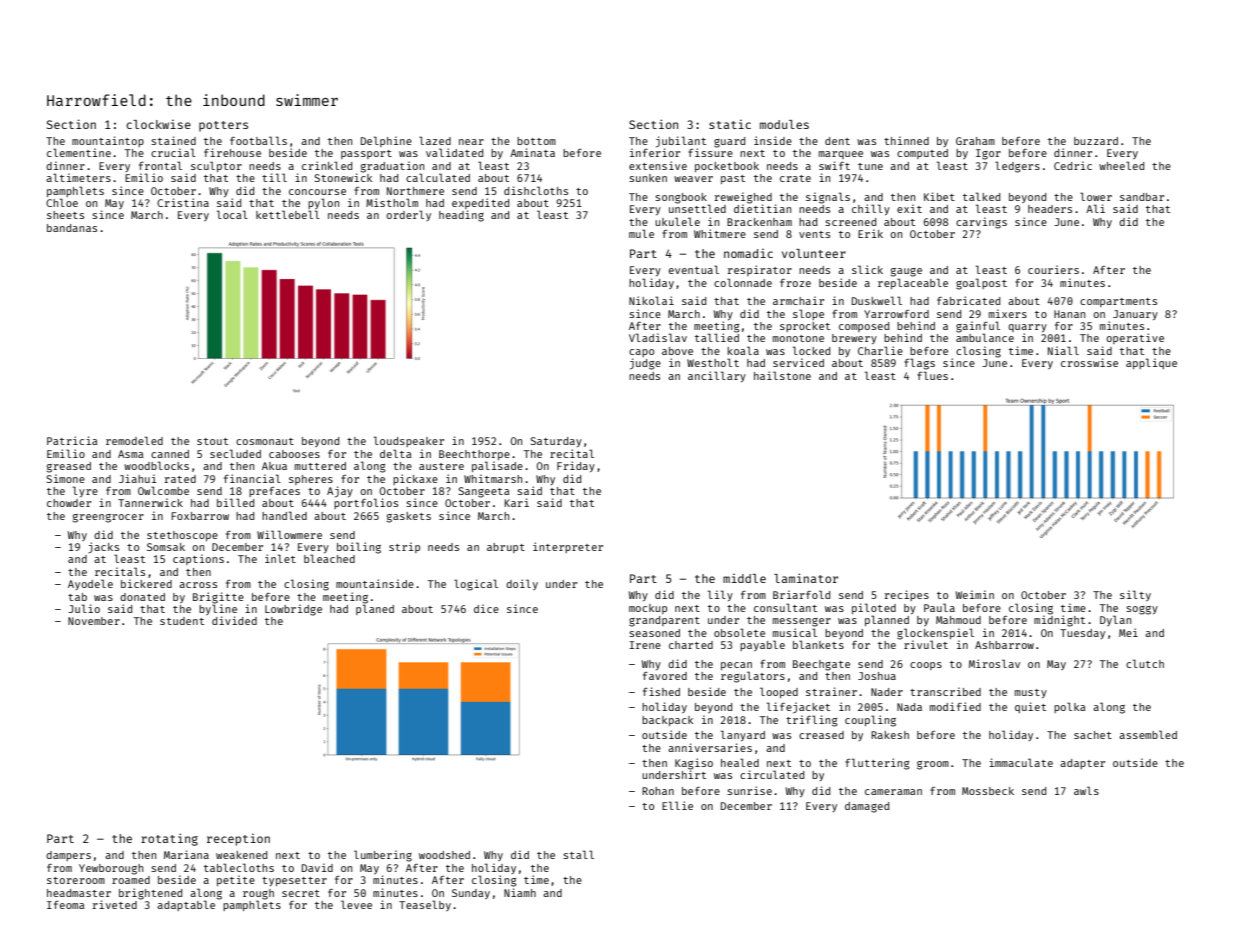  What do you see at coordinates (158, 124) in the screenshot?
I see `clockwise` at bounding box center [158, 124].
